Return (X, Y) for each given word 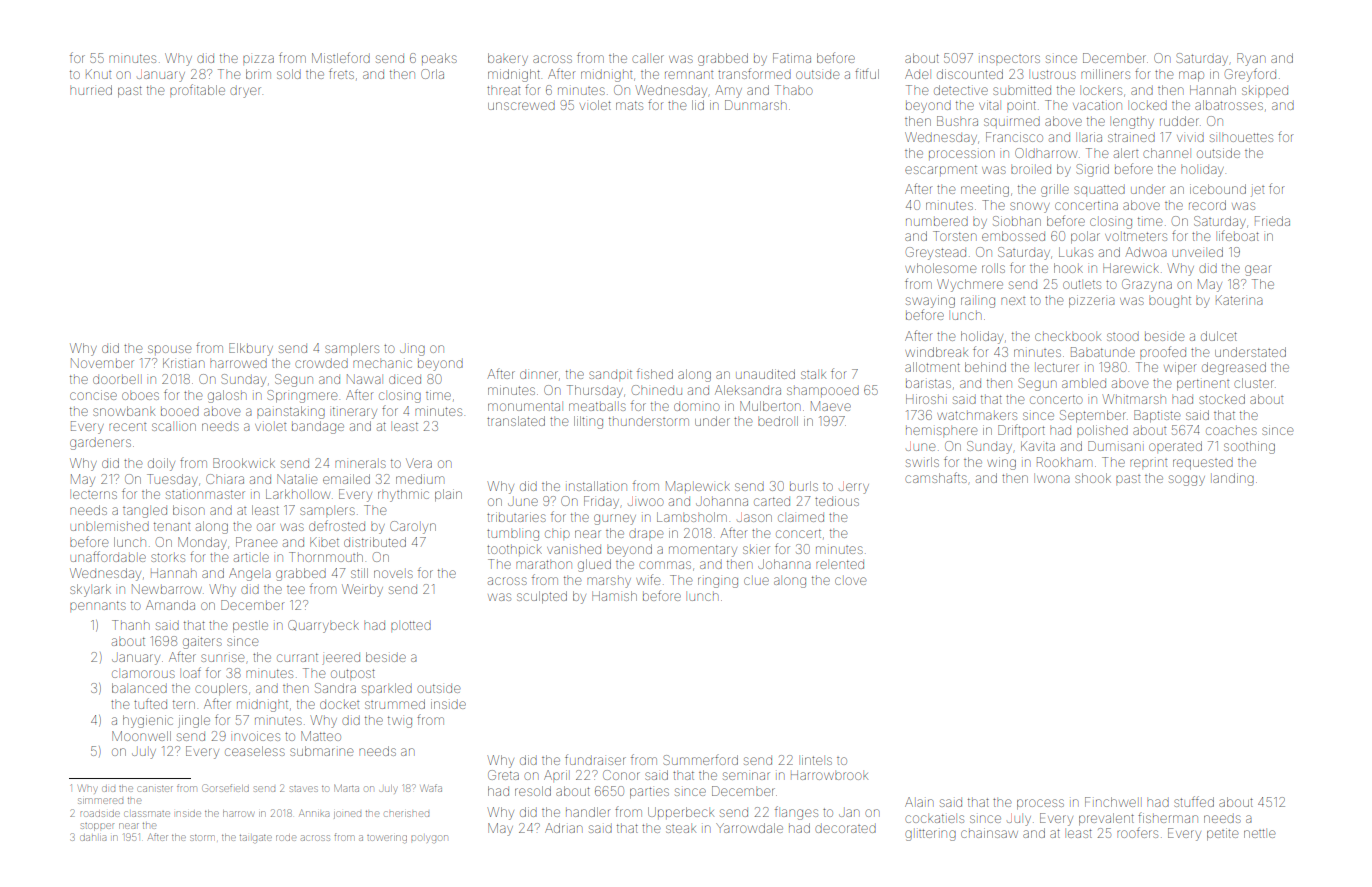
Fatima (792, 58)
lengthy (1133, 123)
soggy (1187, 480)
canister (155, 789)
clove (850, 581)
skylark (90, 590)
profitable (197, 89)
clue (756, 581)
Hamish (614, 596)
